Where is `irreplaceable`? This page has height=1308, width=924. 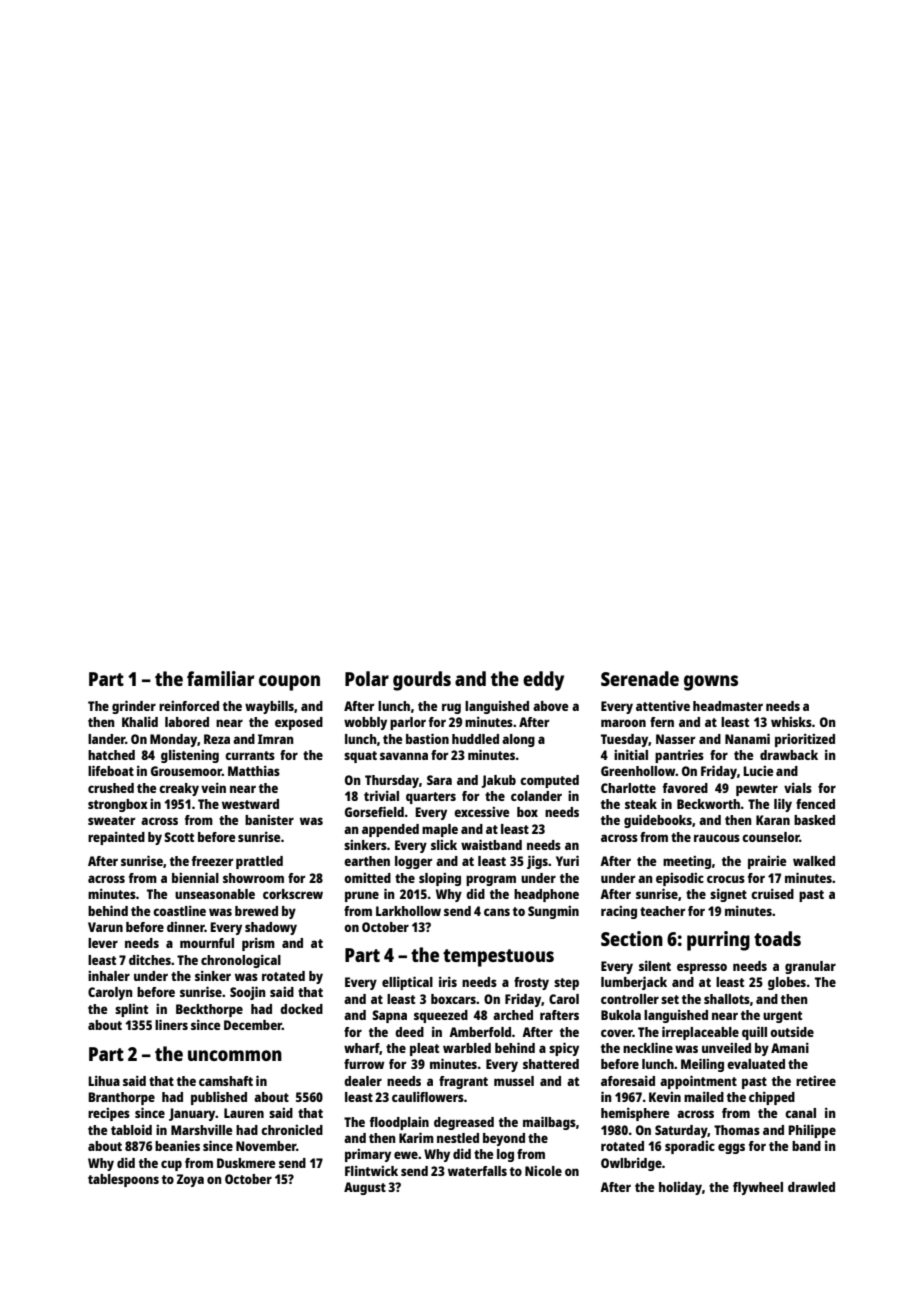
irreplaceable is located at coordinates (700, 1033).
